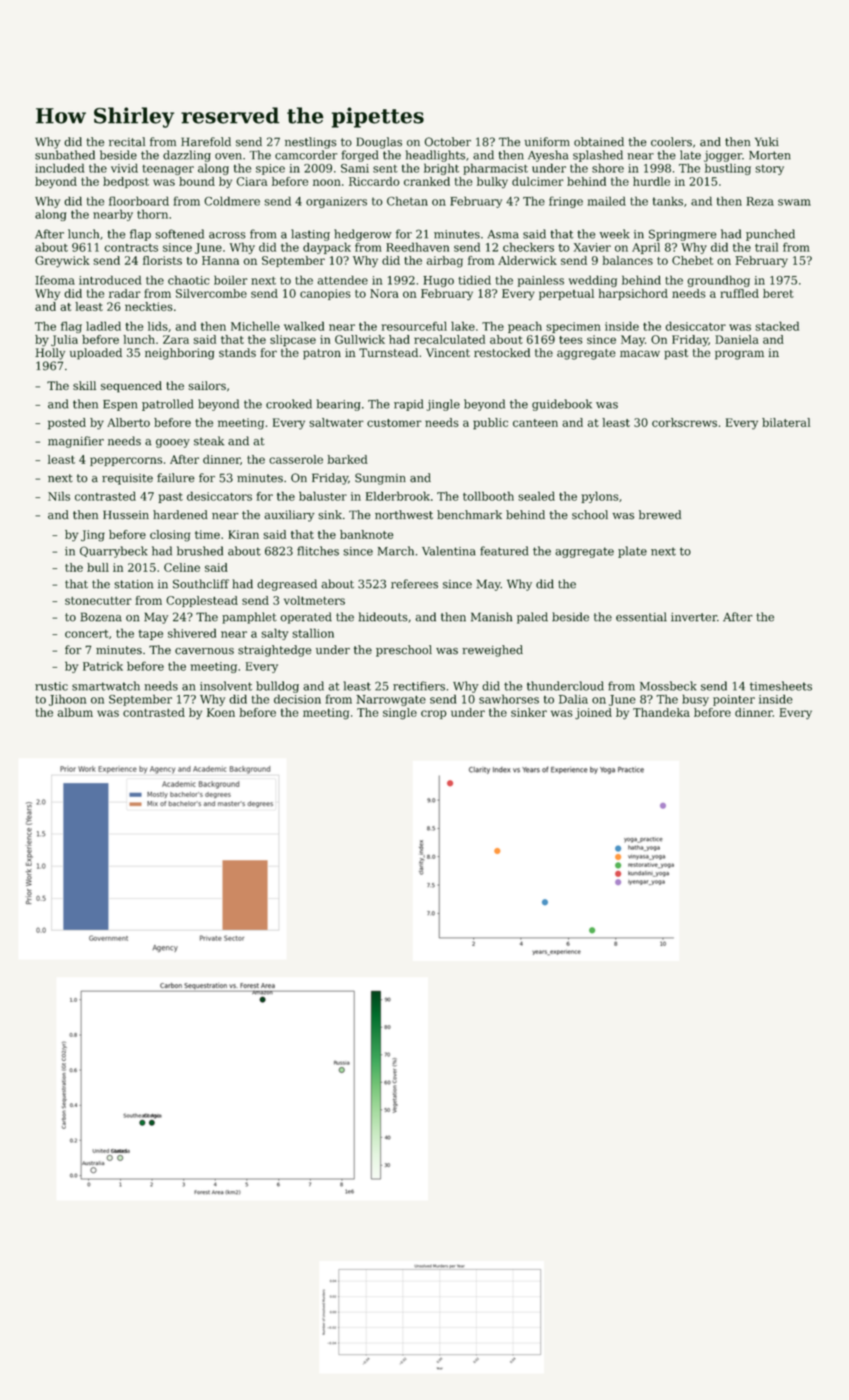  Describe the element at coordinates (463, 326) in the screenshot. I see `lake` at that location.
